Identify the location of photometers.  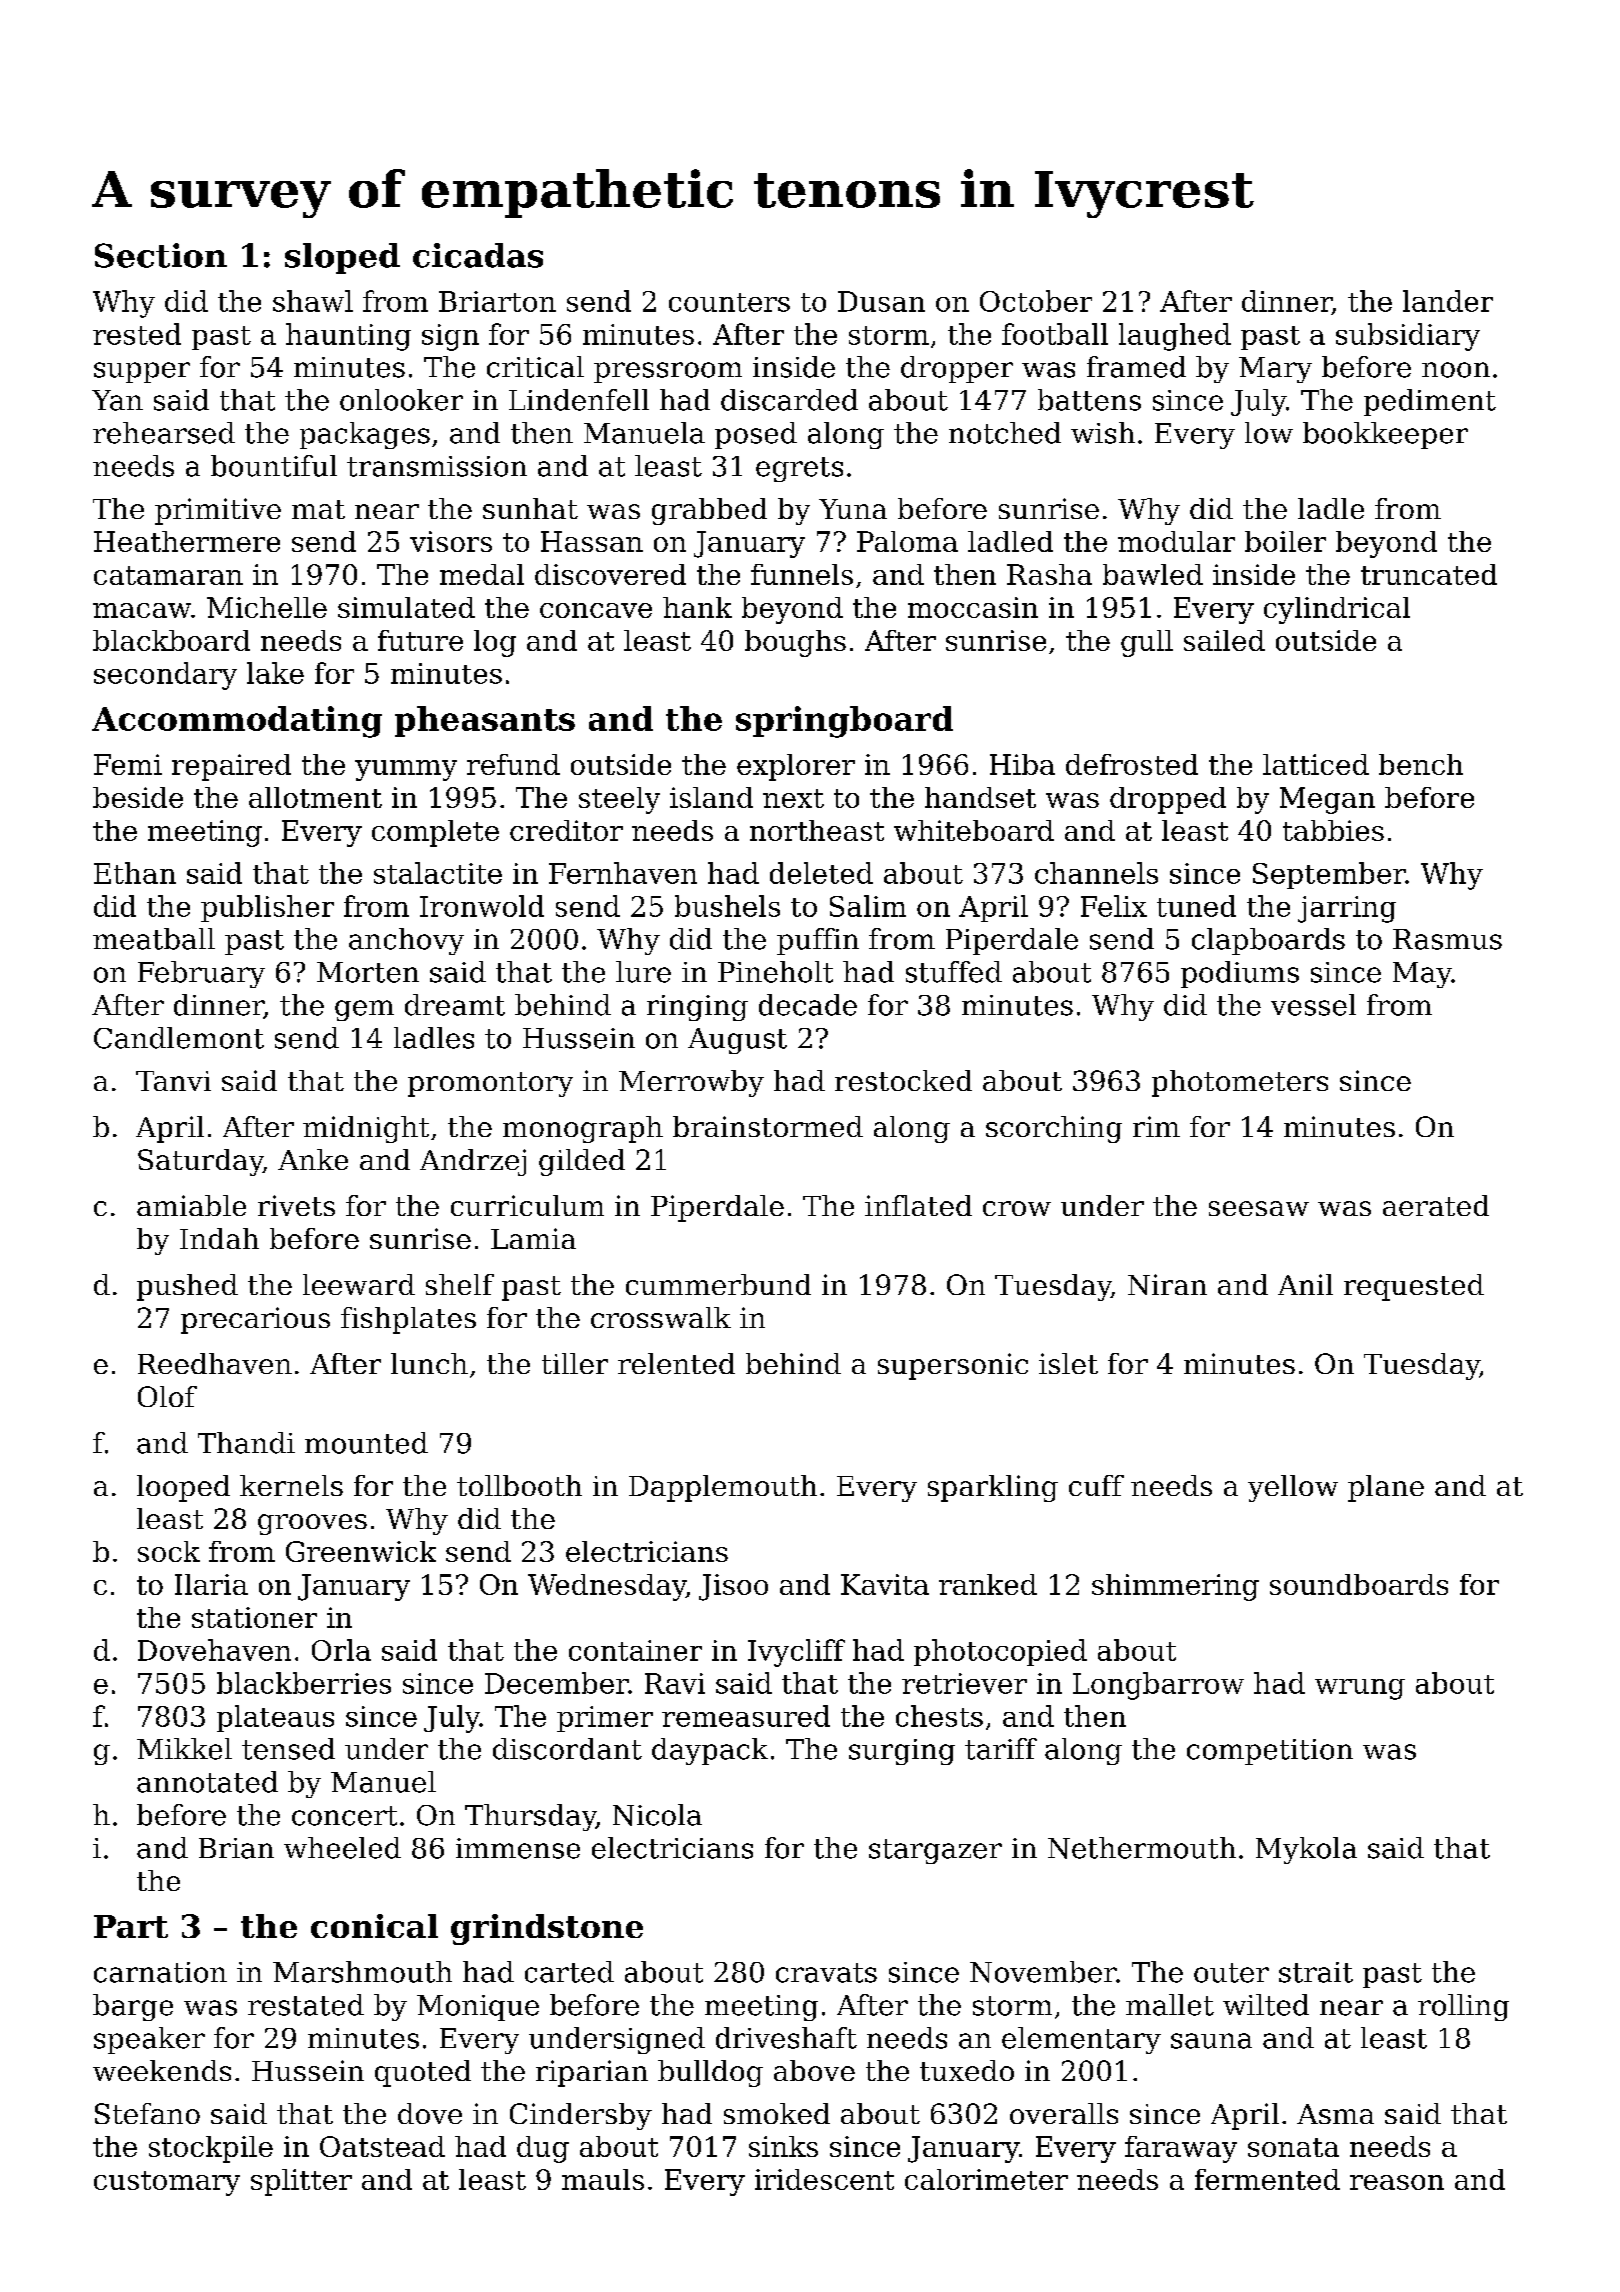
(1240, 1083).
